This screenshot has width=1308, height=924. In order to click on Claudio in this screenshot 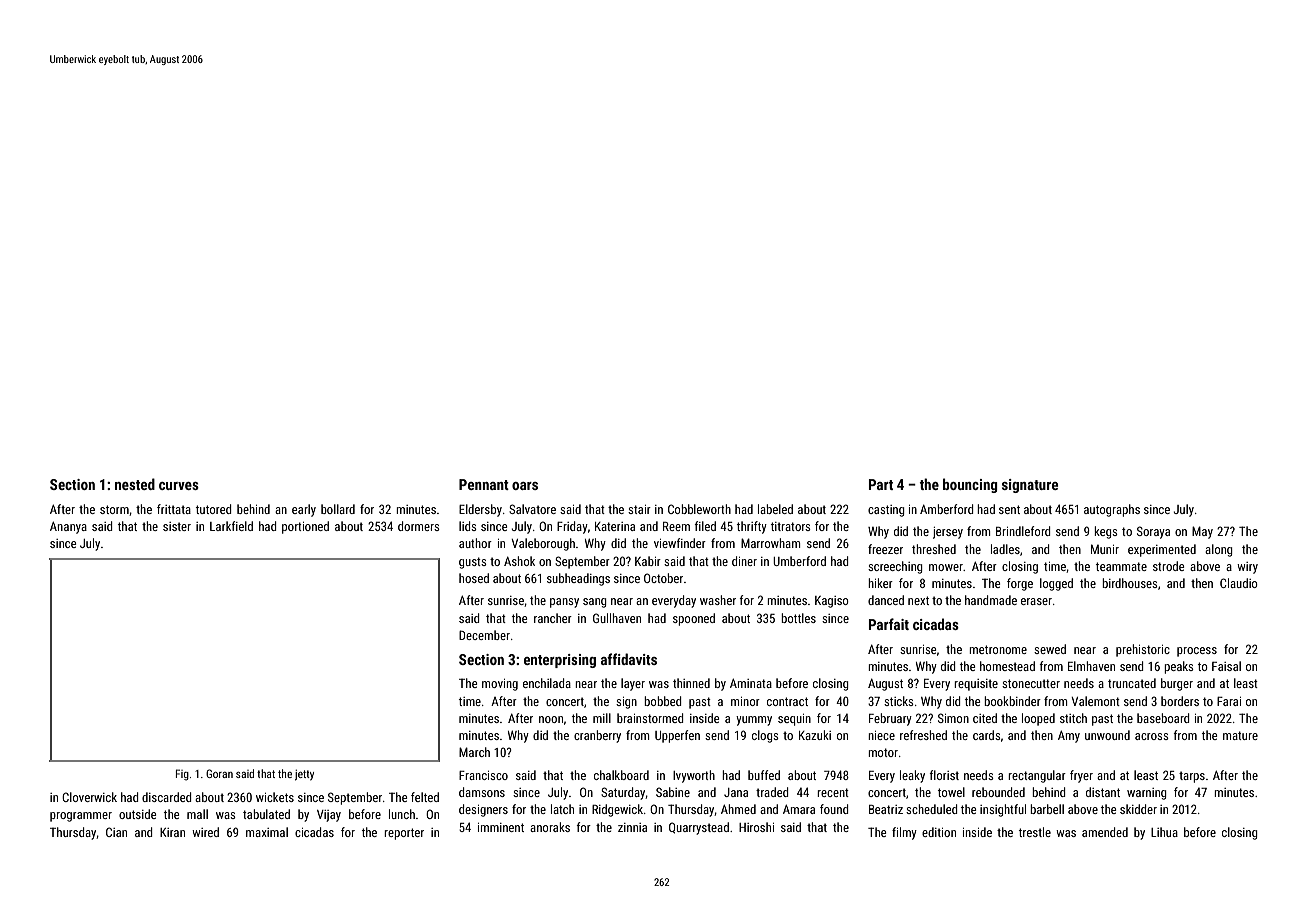, I will do `click(1239, 583)`.
